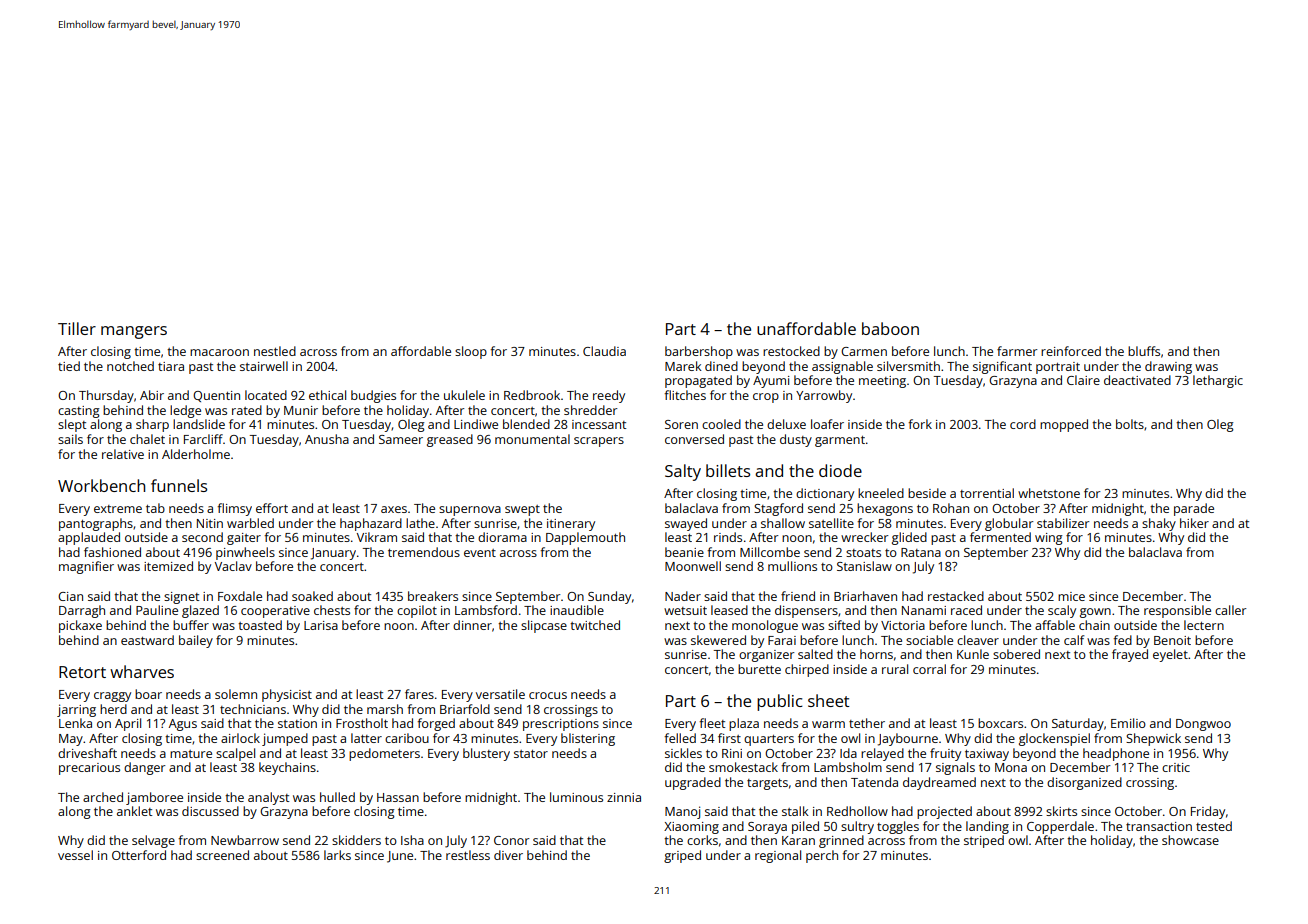 Image resolution: width=1308 pixels, height=924 pixels. Describe the element at coordinates (508, 855) in the screenshot. I see `diver` at that location.
